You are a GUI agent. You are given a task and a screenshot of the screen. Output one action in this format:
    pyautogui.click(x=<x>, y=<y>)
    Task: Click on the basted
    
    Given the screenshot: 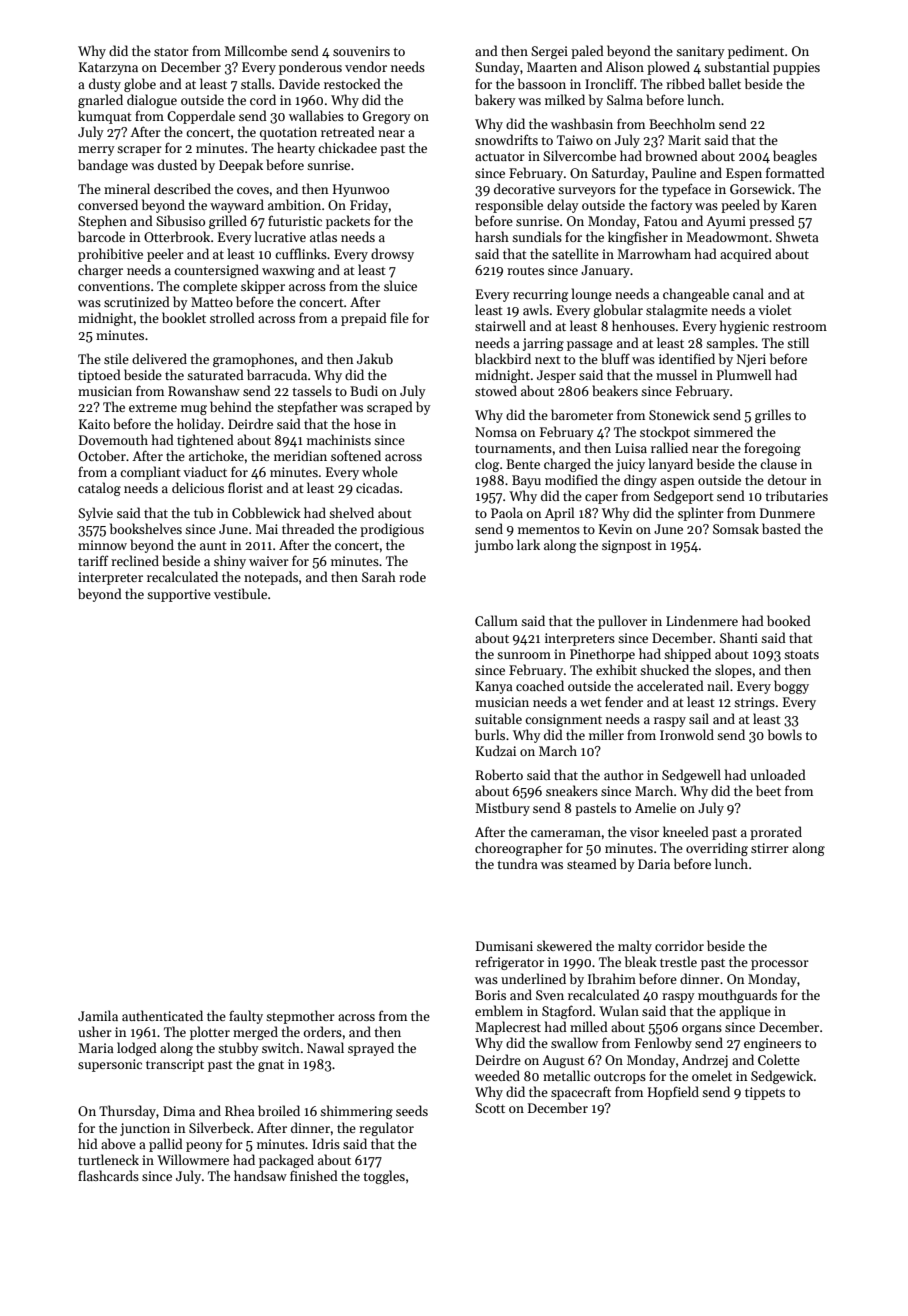 What is the action you would take?
    pyautogui.click(x=781, y=528)
